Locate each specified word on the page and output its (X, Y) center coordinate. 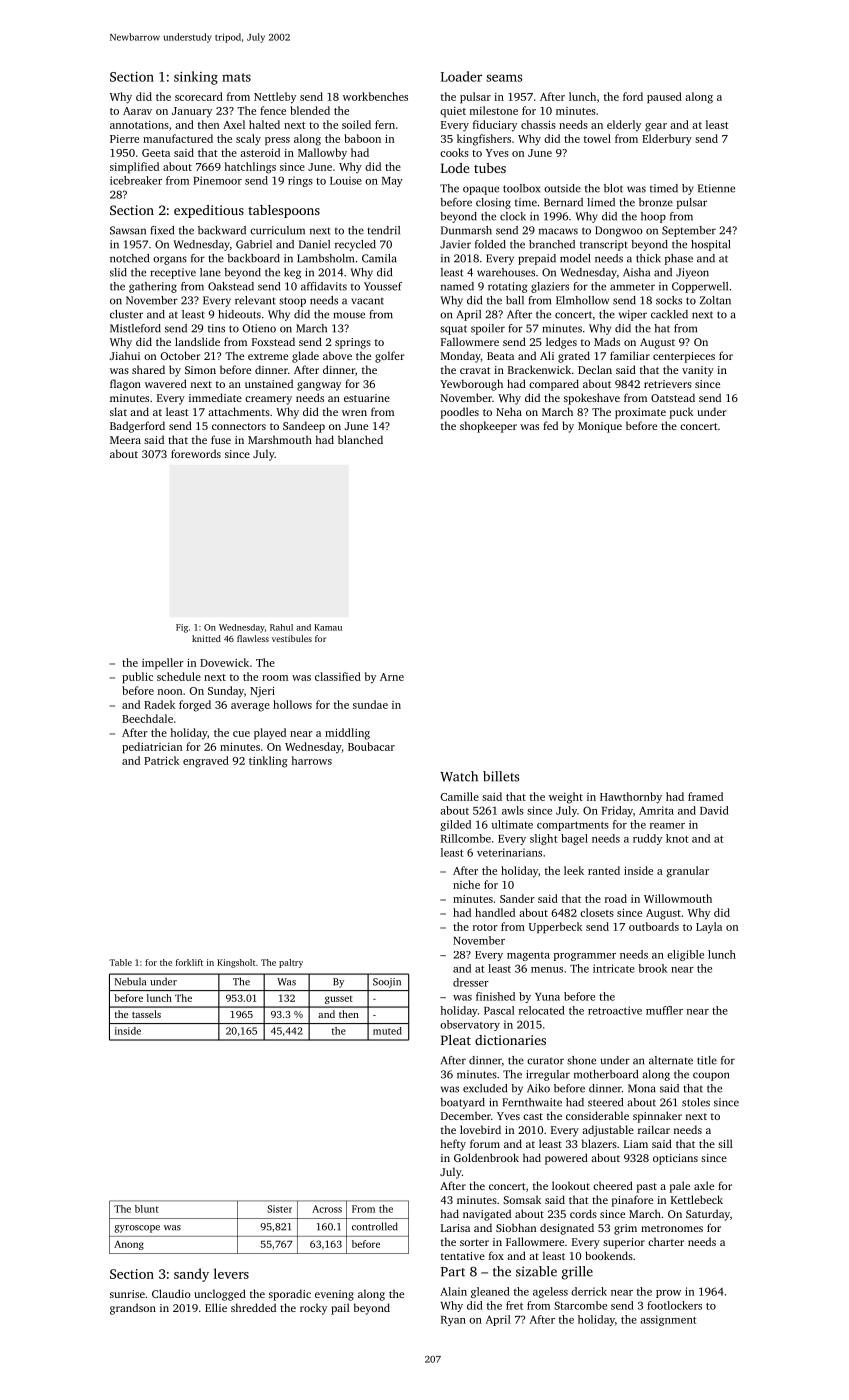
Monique (600, 427)
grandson (133, 1309)
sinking (196, 78)
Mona (642, 1088)
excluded (485, 1088)
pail (340, 1309)
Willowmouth (678, 898)
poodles (460, 413)
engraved (206, 762)
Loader (461, 76)
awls (513, 810)
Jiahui (125, 355)
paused (664, 98)
